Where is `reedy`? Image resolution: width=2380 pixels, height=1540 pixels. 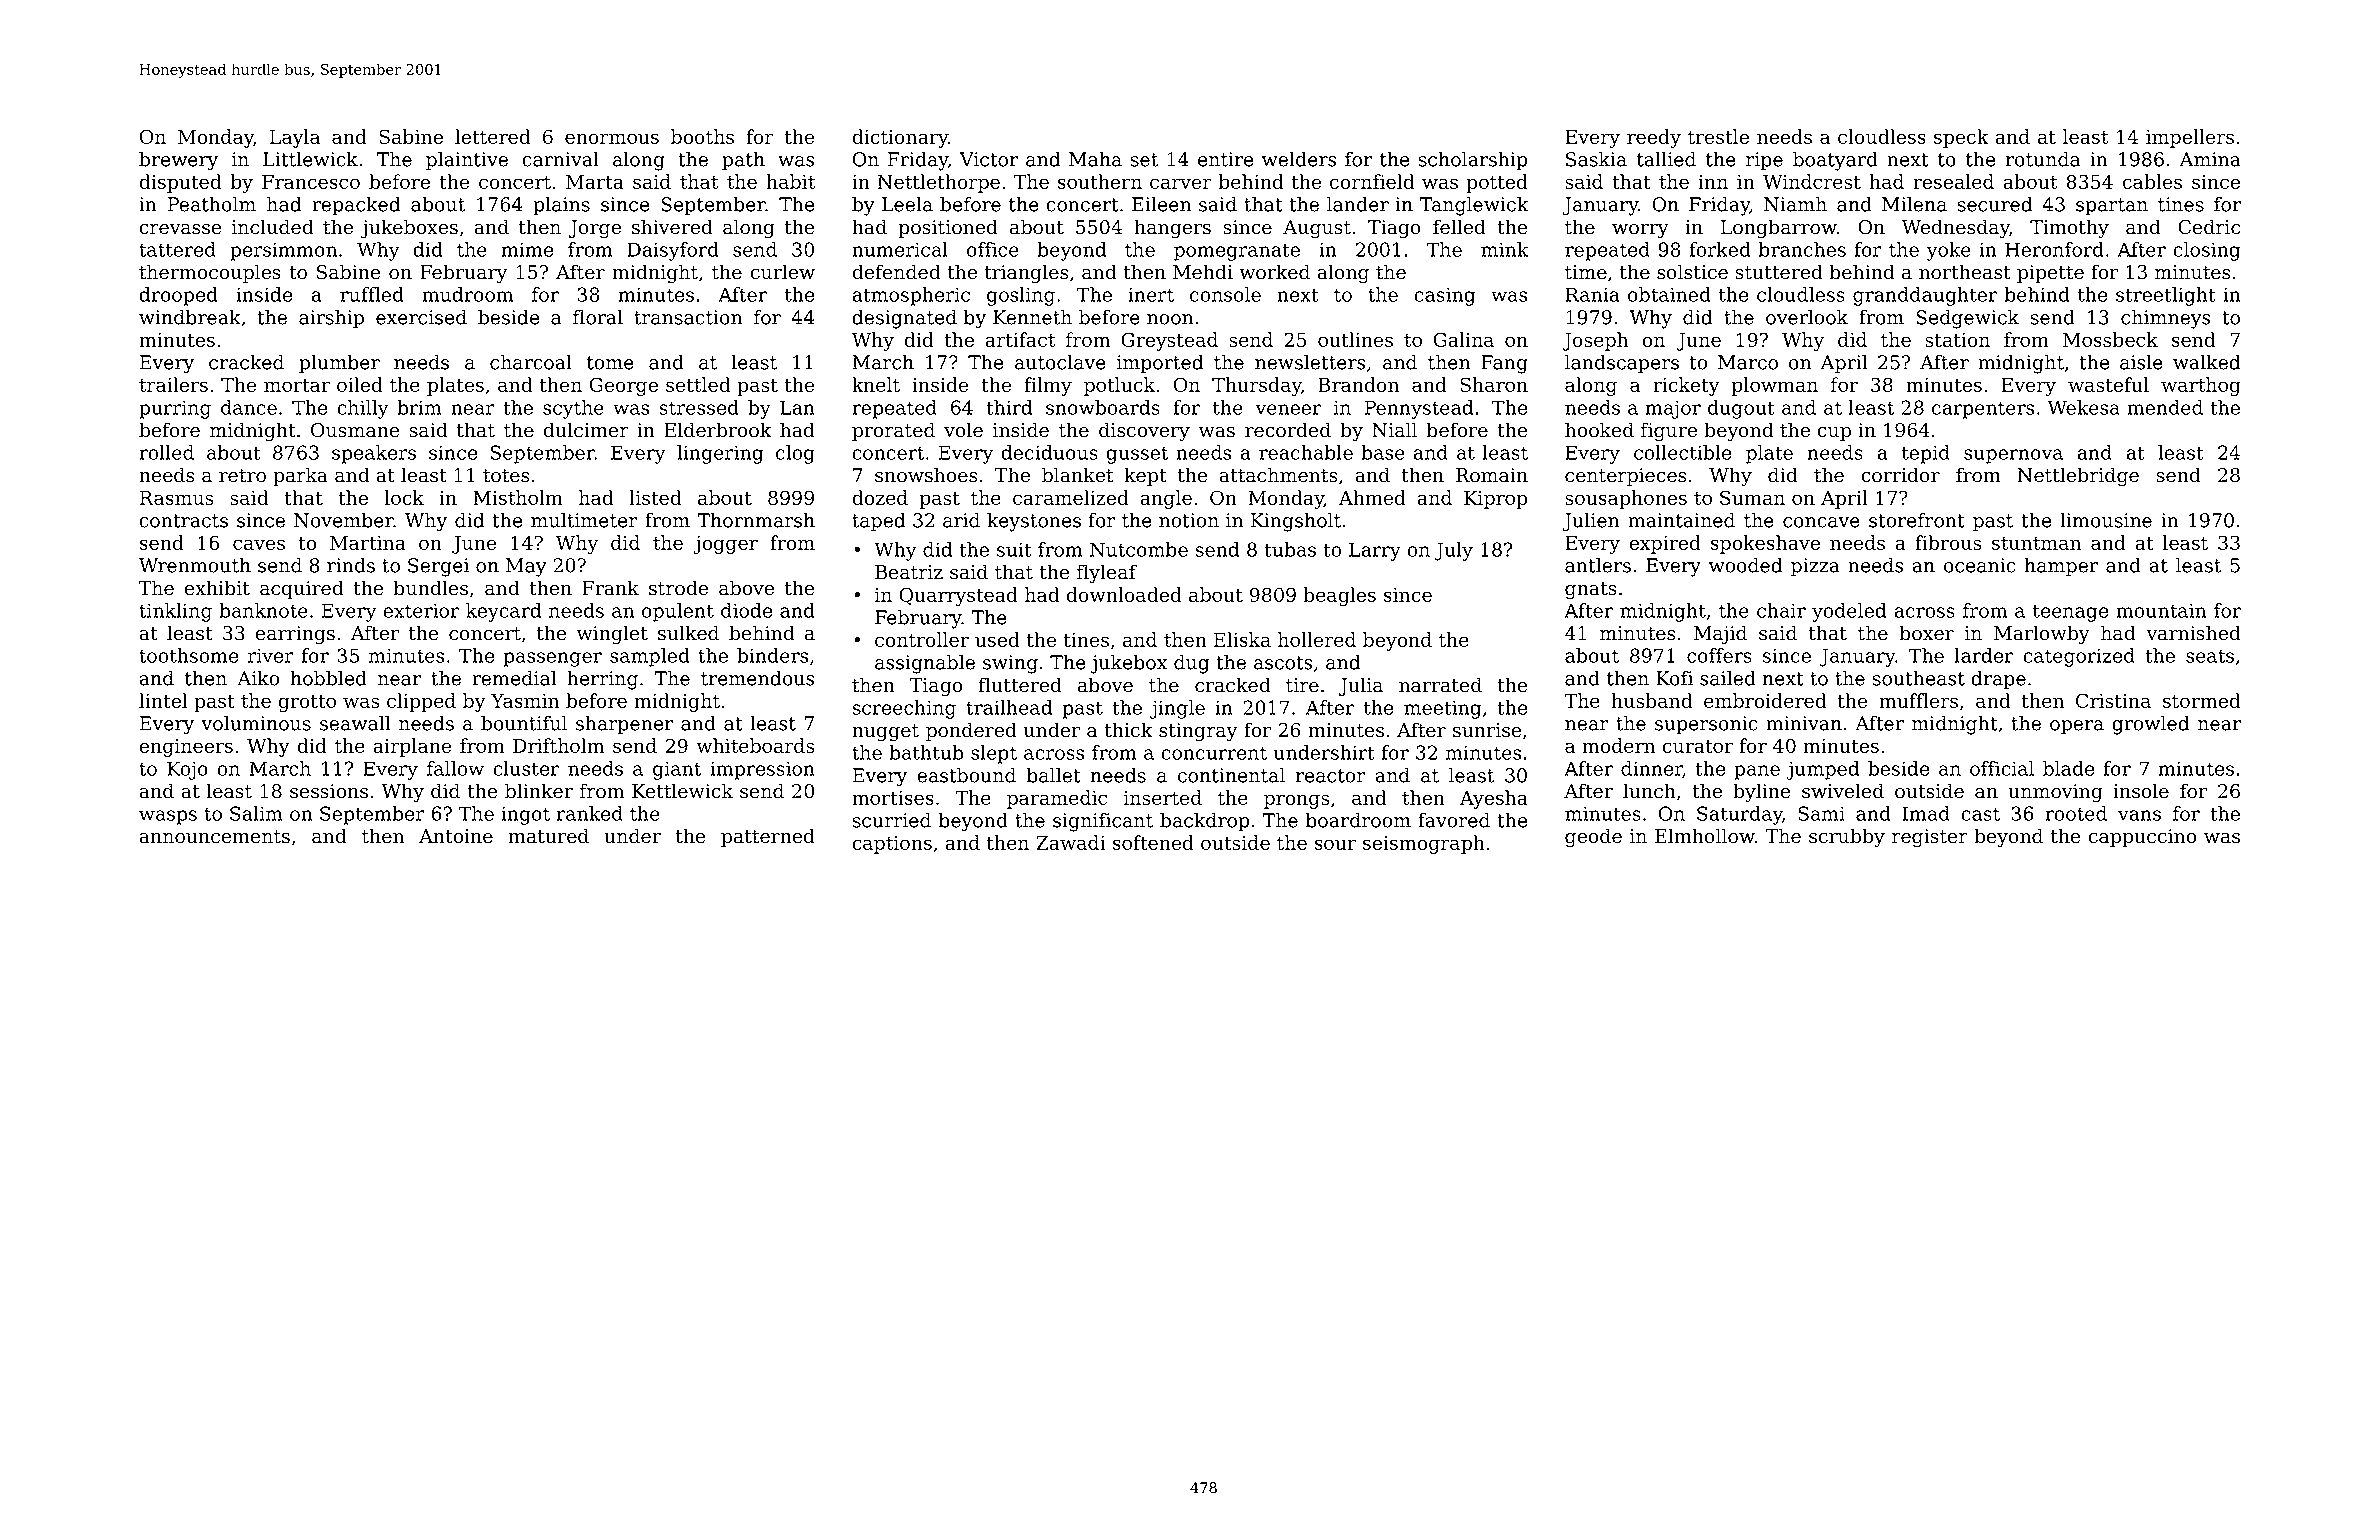
reedy is located at coordinates (1654, 138).
